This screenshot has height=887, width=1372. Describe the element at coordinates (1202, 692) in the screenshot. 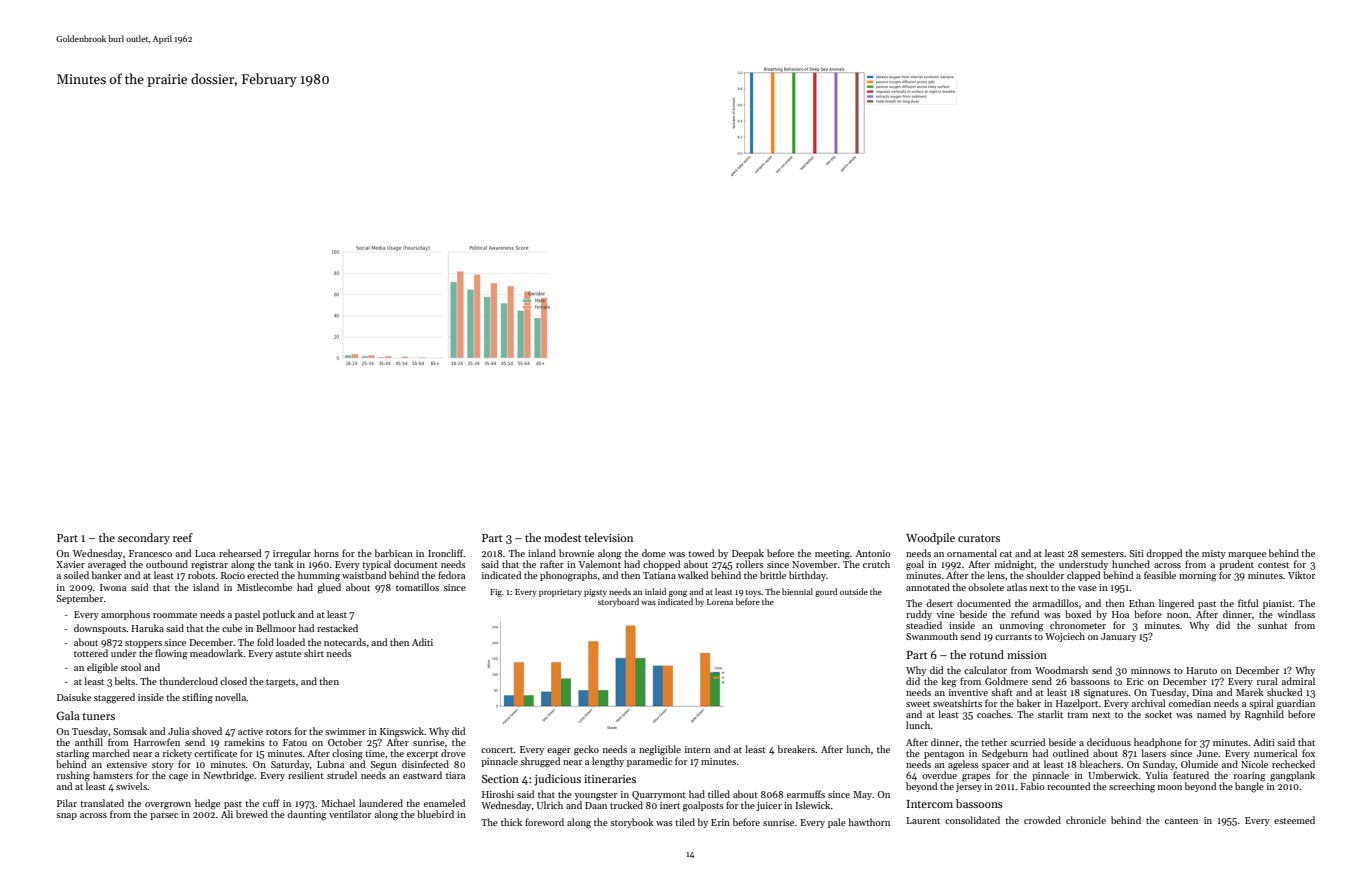

I see `Dina` at that location.
